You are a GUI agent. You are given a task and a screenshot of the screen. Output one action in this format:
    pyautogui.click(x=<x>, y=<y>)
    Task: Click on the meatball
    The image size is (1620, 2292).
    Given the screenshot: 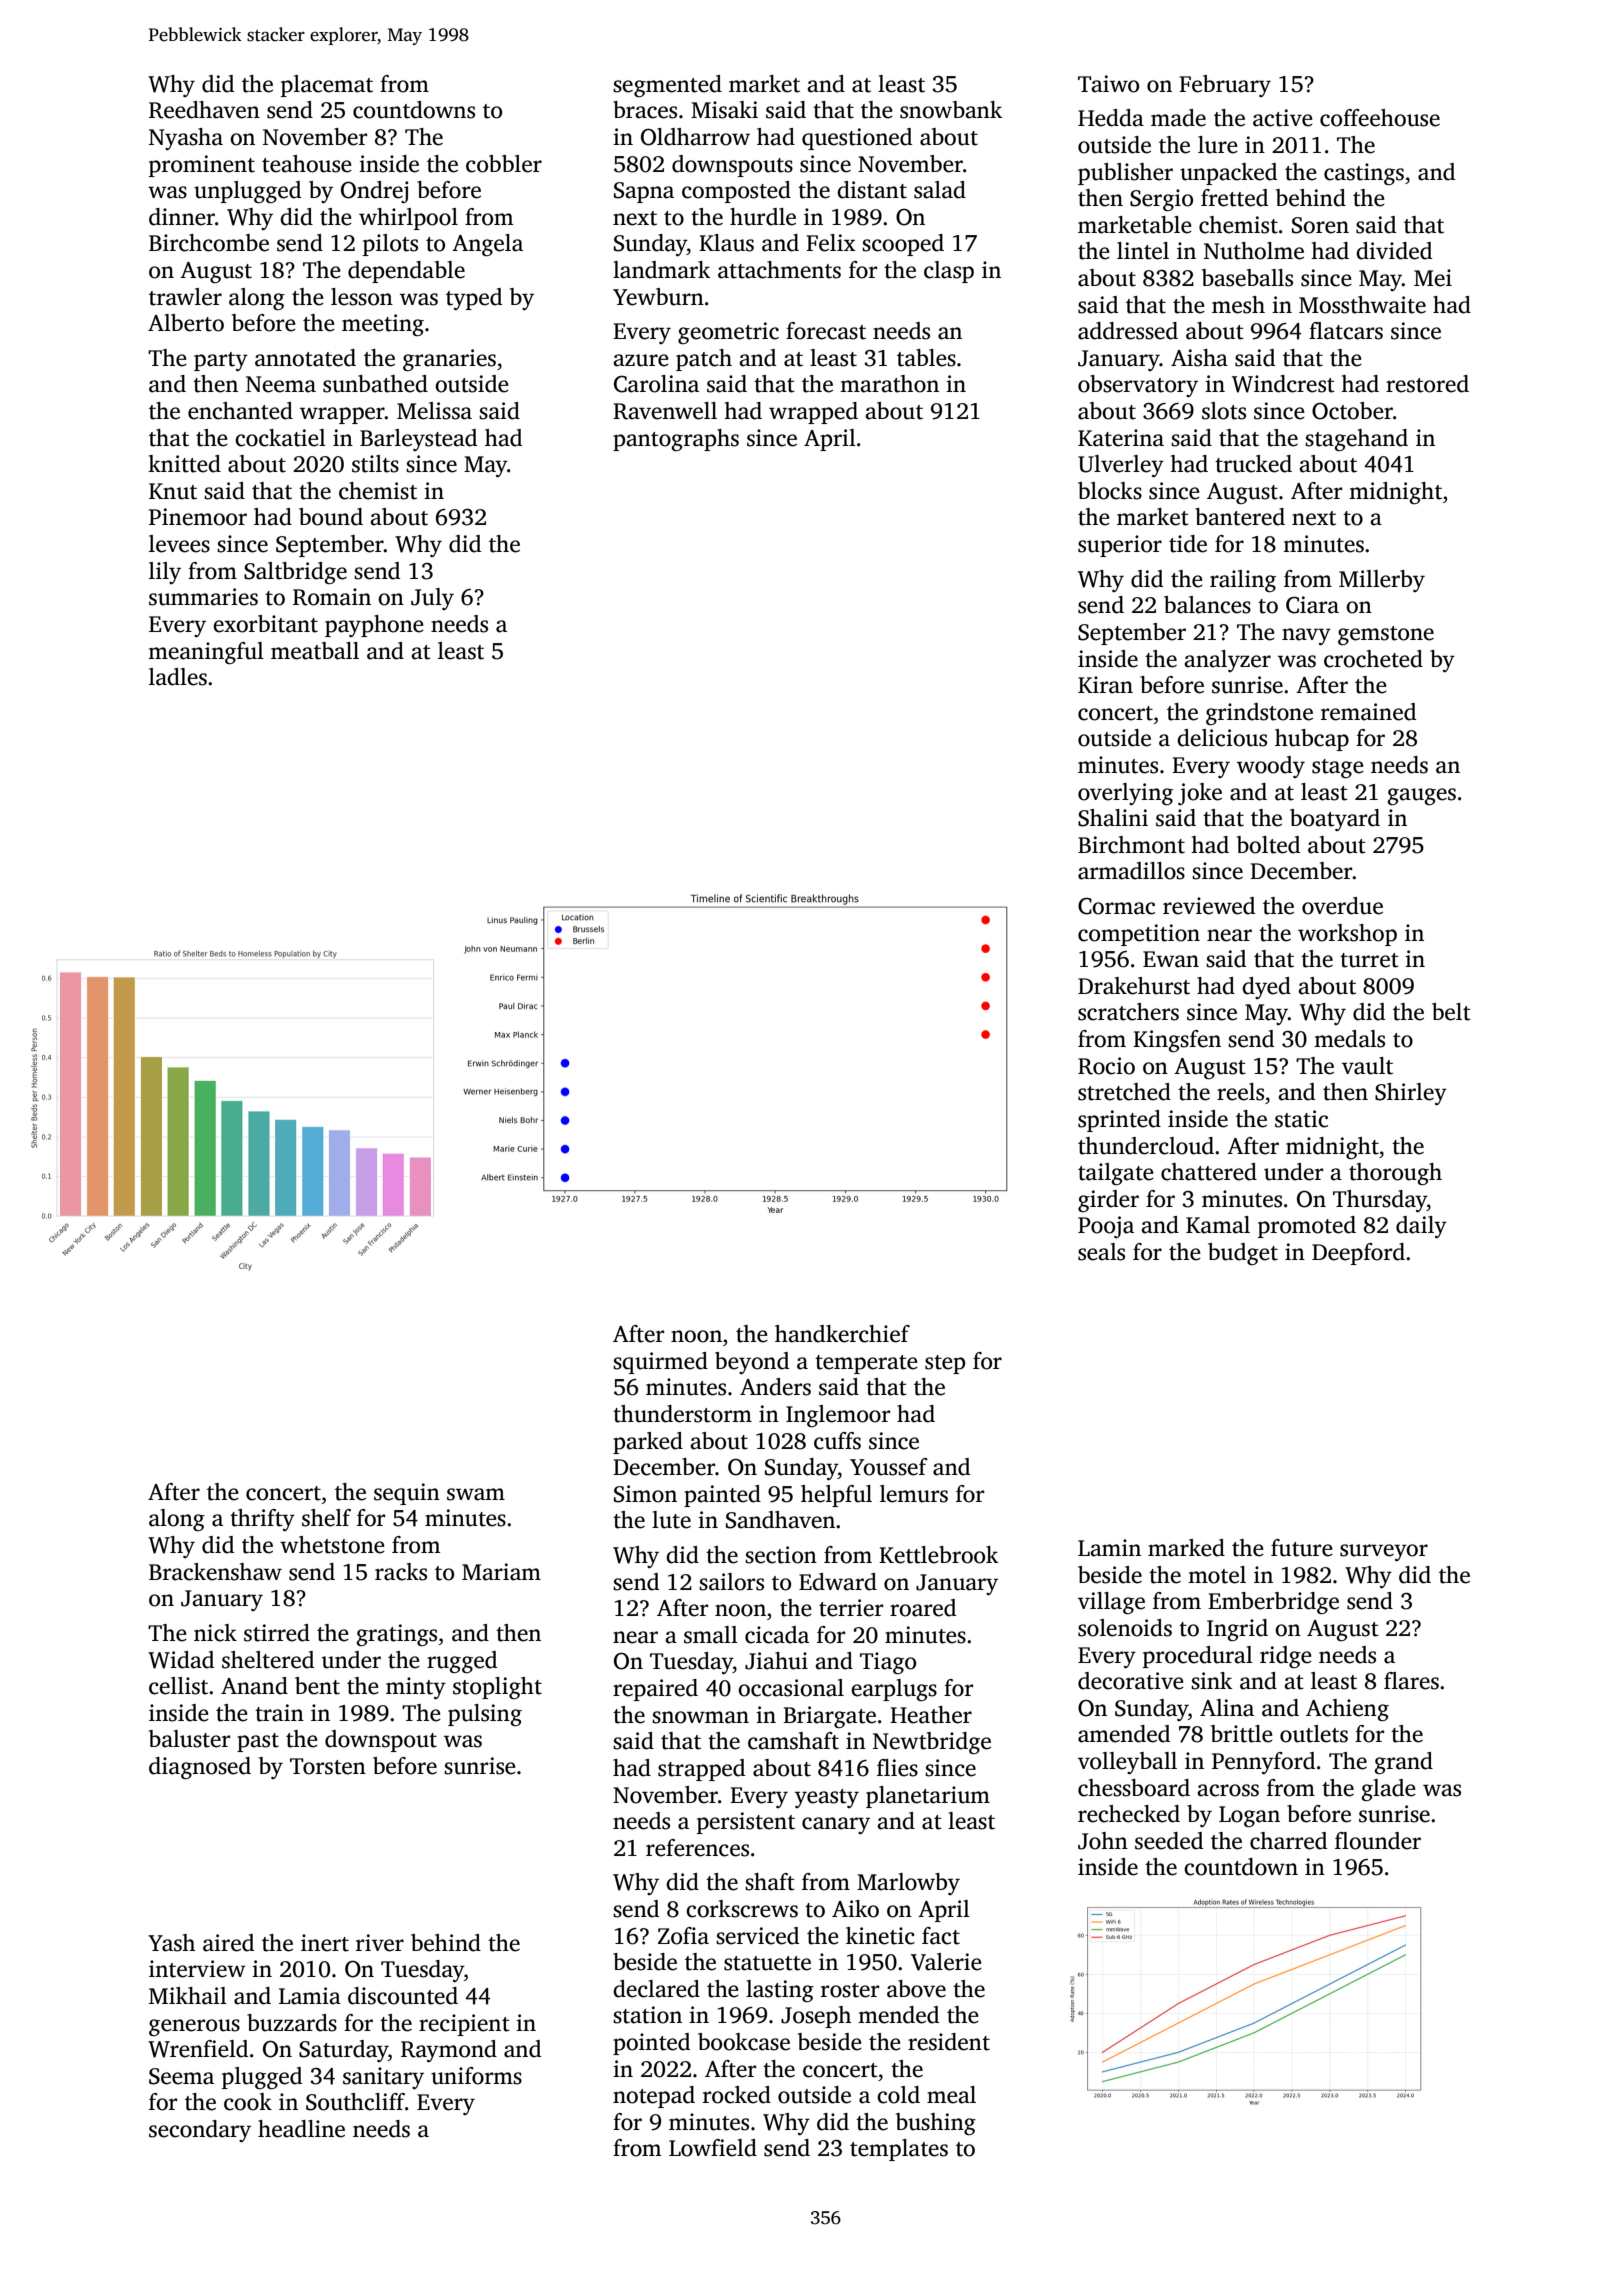 What is the action you would take?
    pyautogui.click(x=315, y=651)
